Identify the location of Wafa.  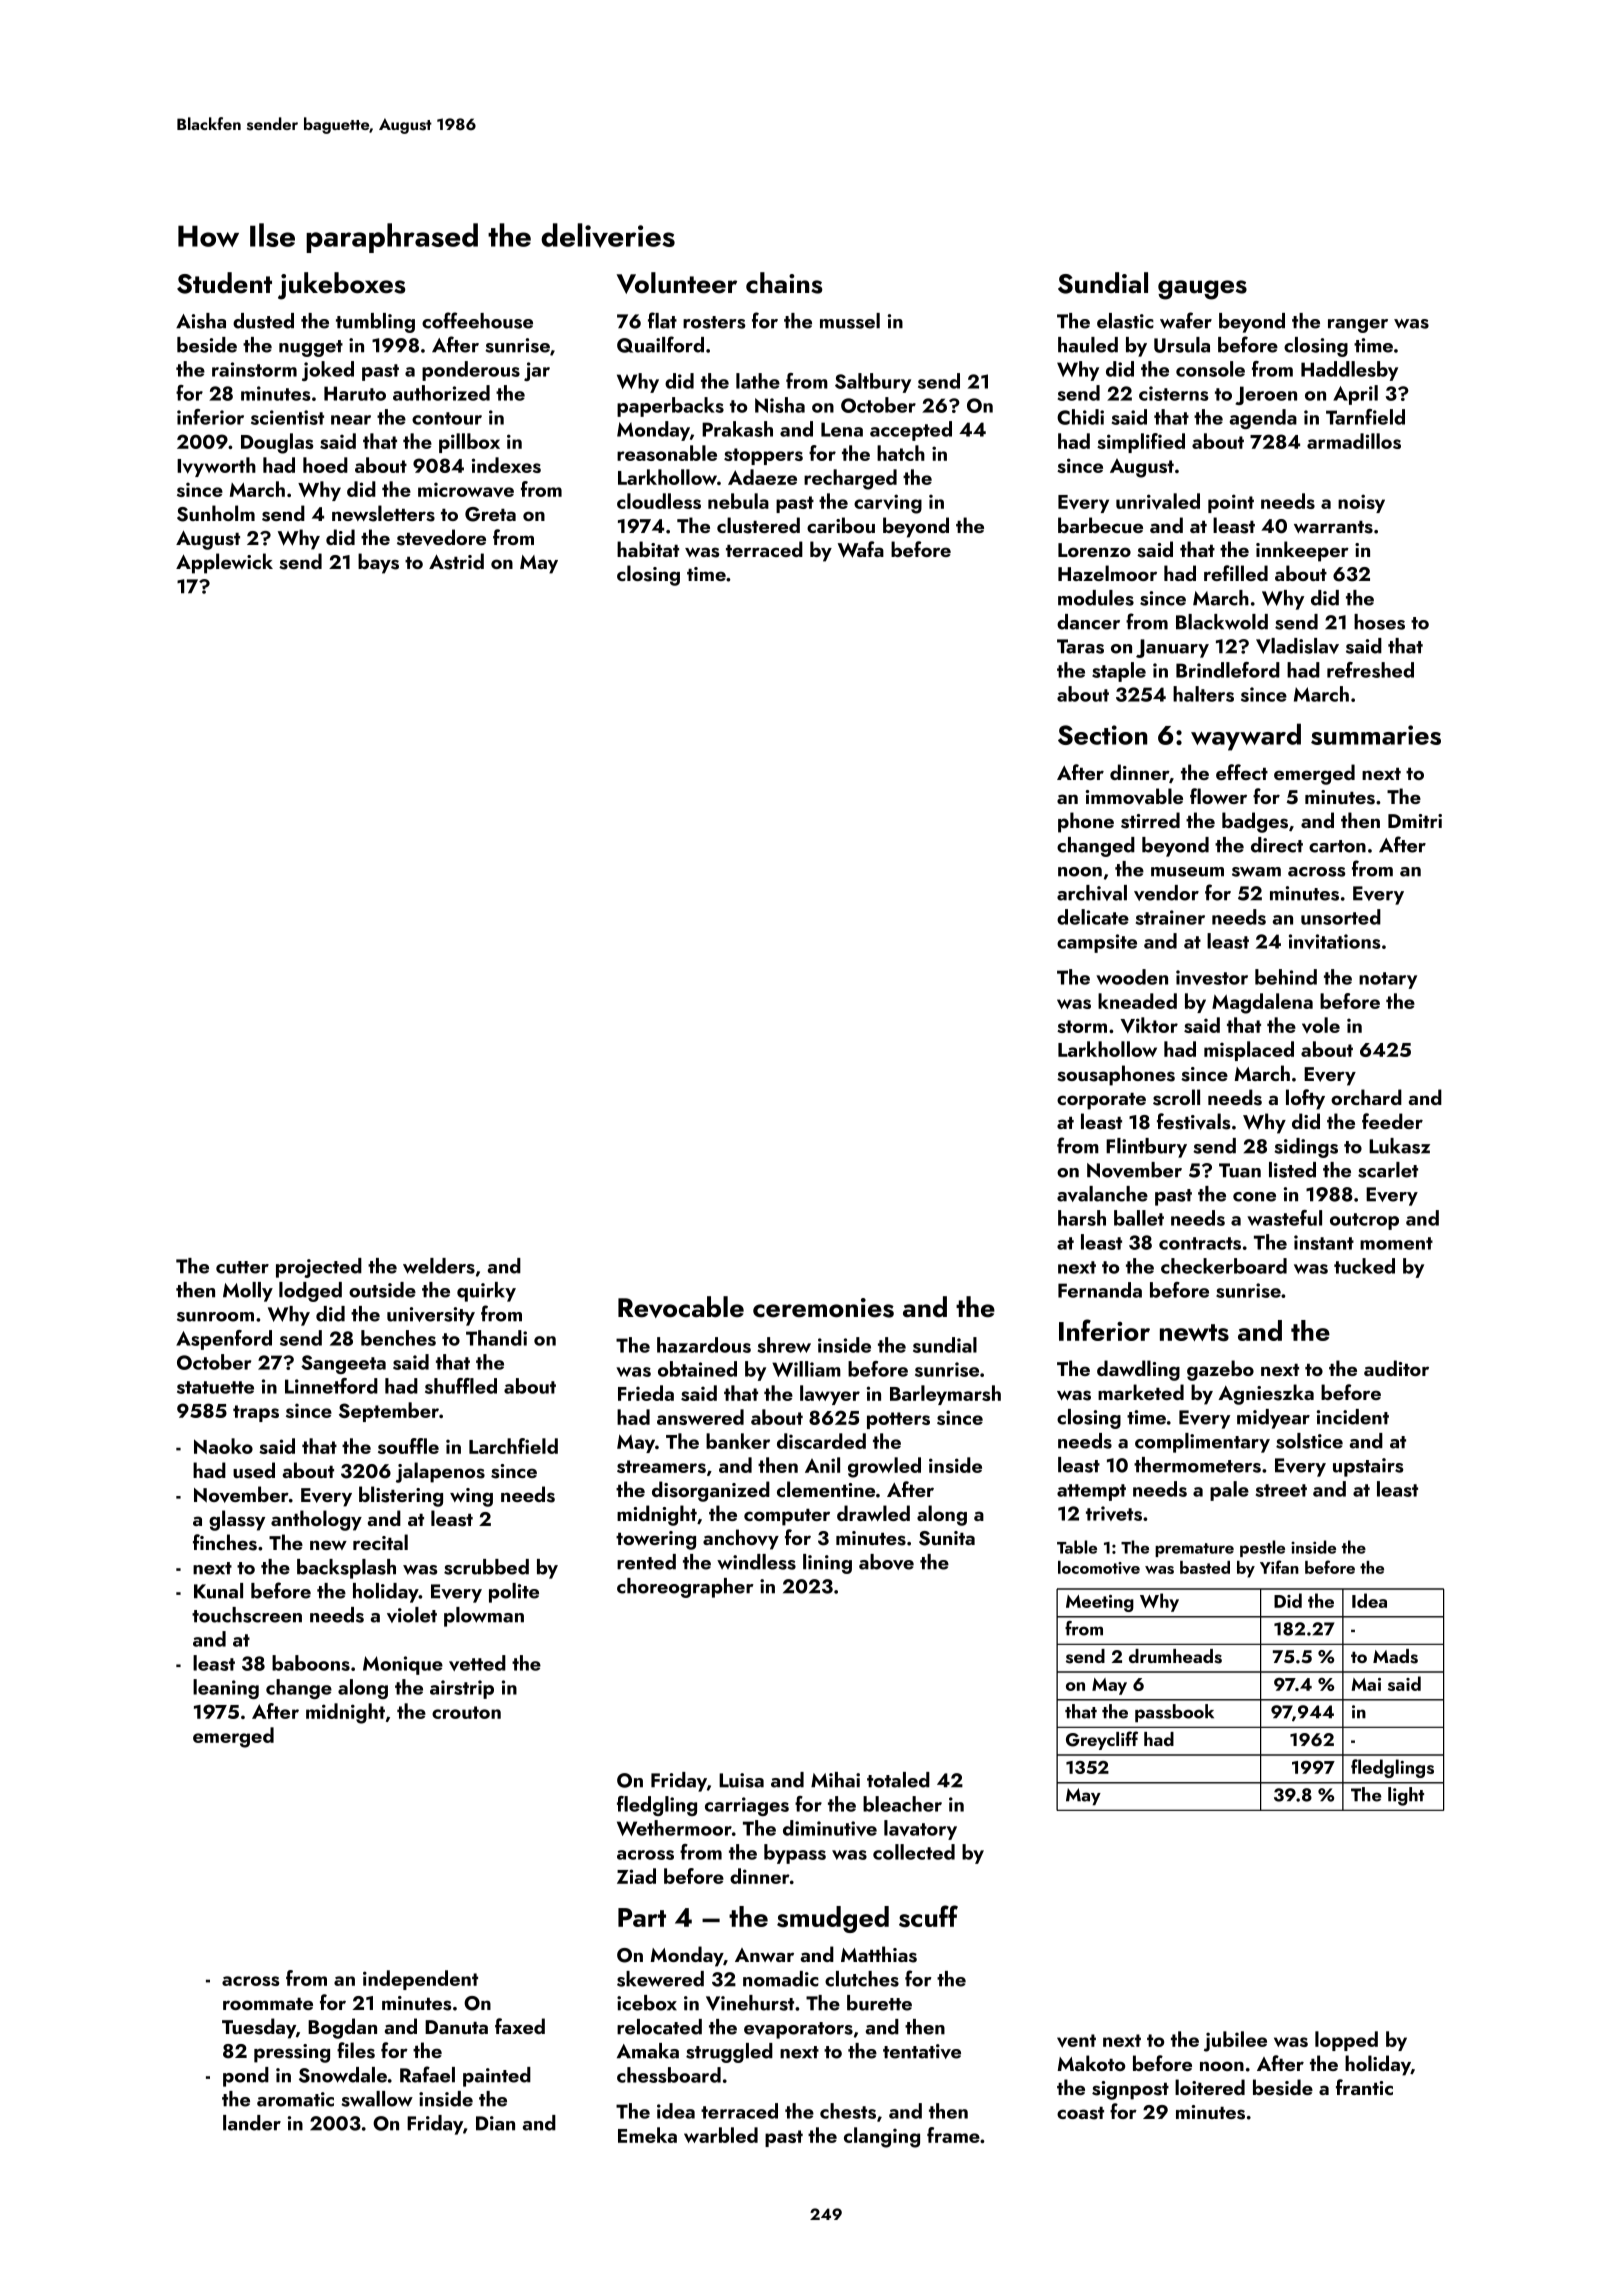
(861, 549).
